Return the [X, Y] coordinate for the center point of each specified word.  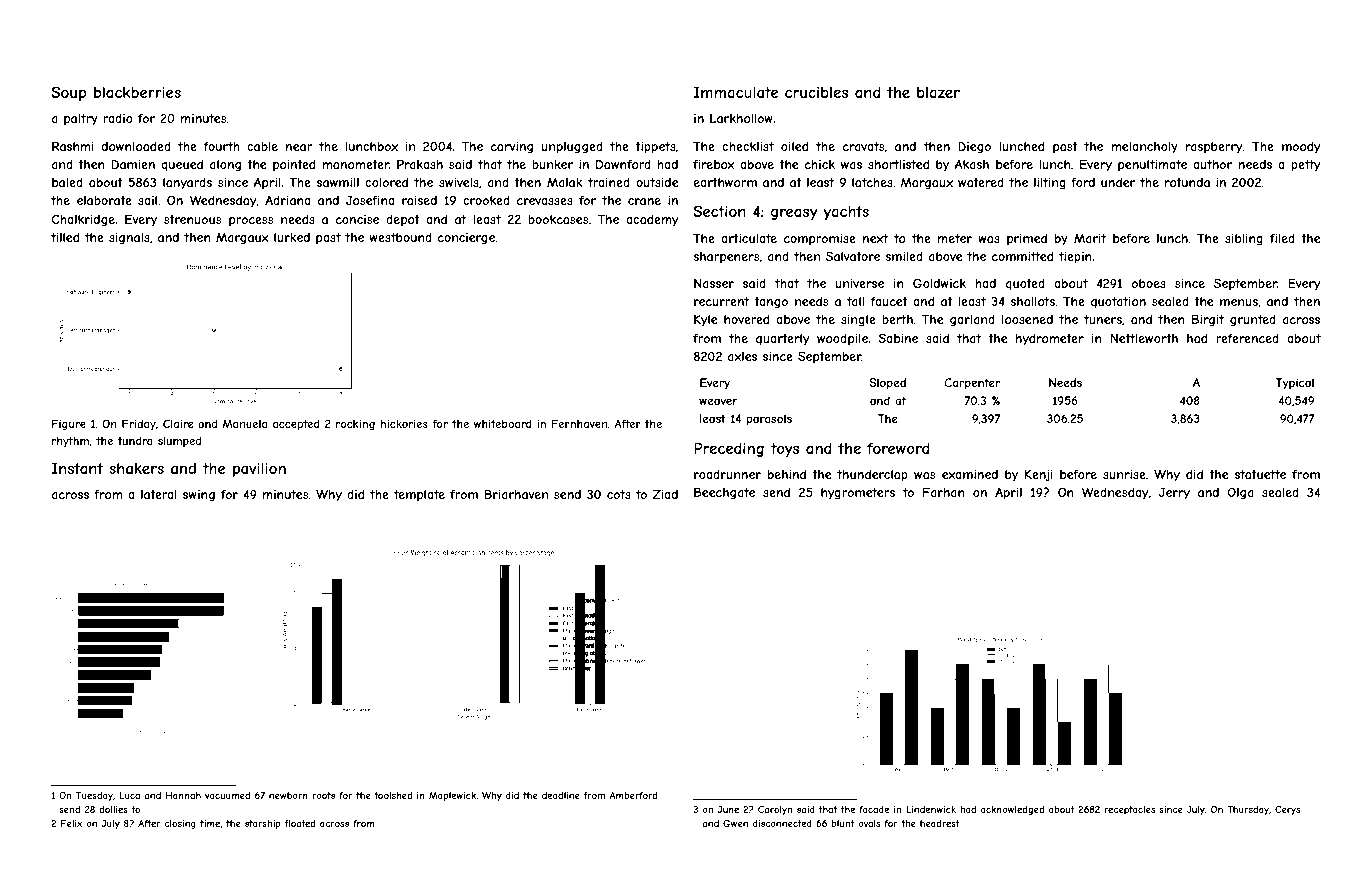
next [875, 238]
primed [1027, 239]
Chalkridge [83, 220]
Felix [71, 823]
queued [182, 165]
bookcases [558, 219]
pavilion [259, 470]
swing [199, 496]
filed [1282, 238]
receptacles [1129, 810]
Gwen [735, 823]
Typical [1295, 384]
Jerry [1174, 494]
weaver [718, 401]
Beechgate [724, 493]
